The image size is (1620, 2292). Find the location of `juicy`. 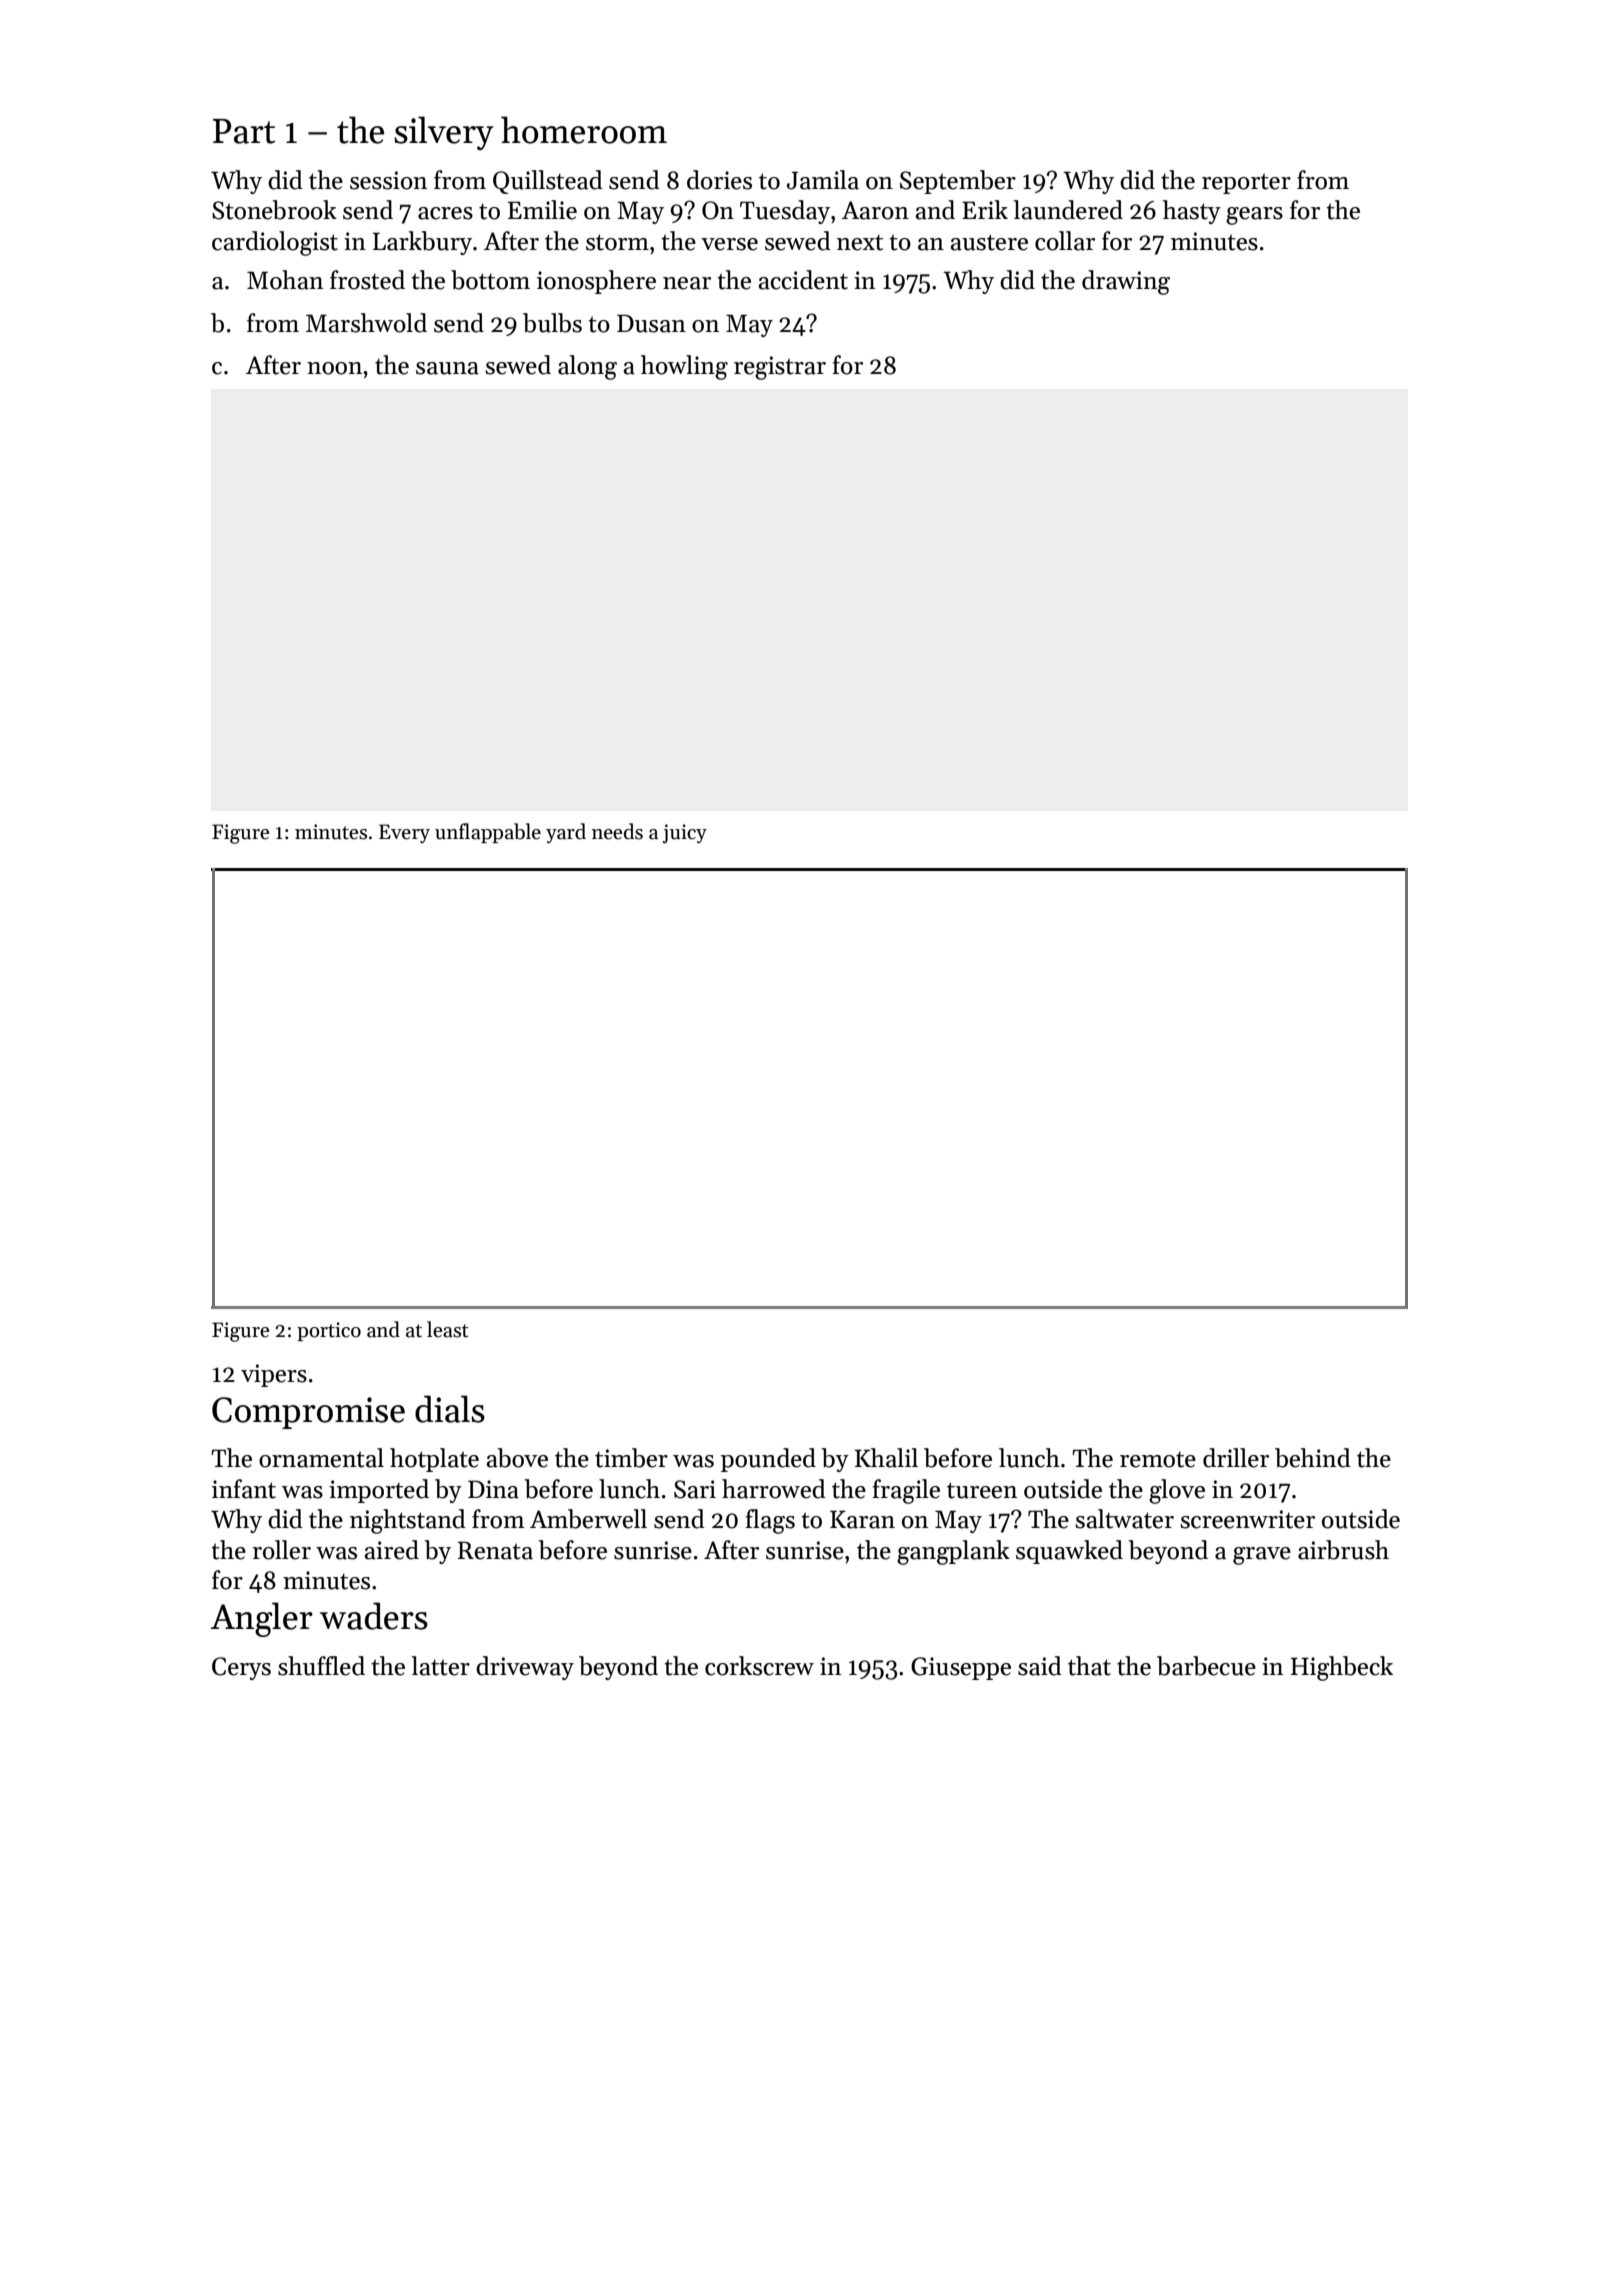

juicy is located at coordinates (685, 834).
